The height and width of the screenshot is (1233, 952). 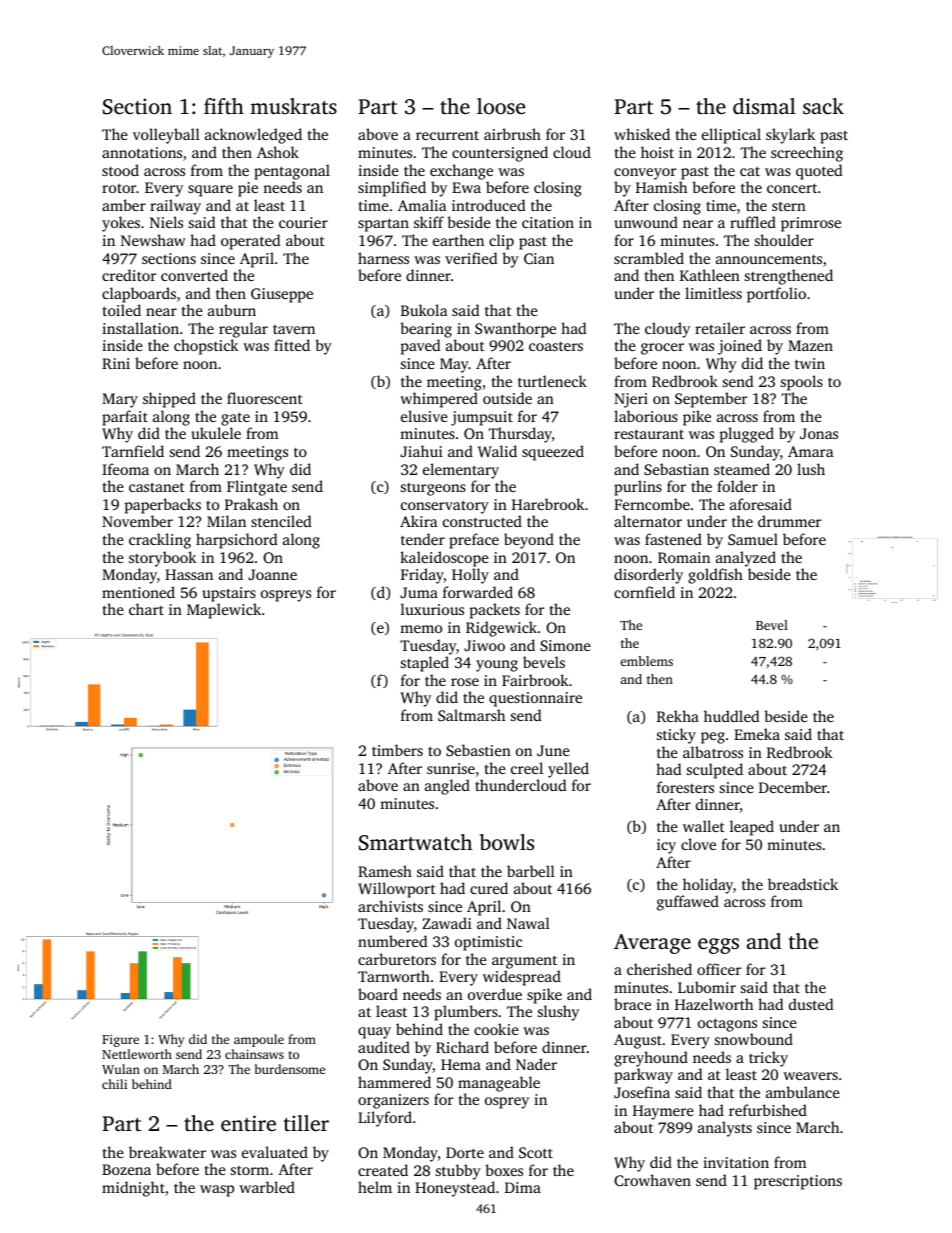 What do you see at coordinates (731, 136) in the screenshot?
I see `elliptical` at bounding box center [731, 136].
